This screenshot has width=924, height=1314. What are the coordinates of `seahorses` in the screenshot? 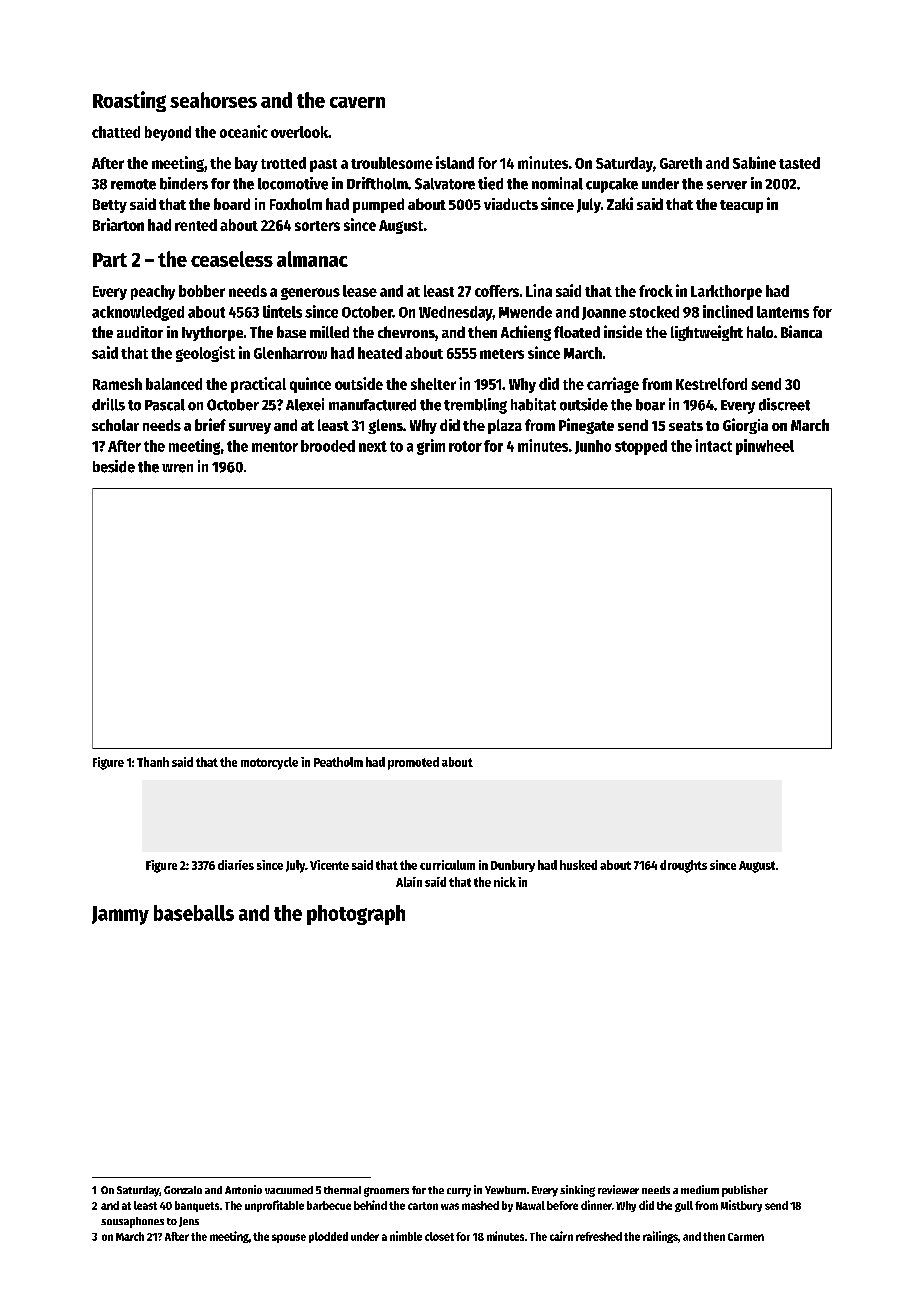 It's located at (213, 100).
